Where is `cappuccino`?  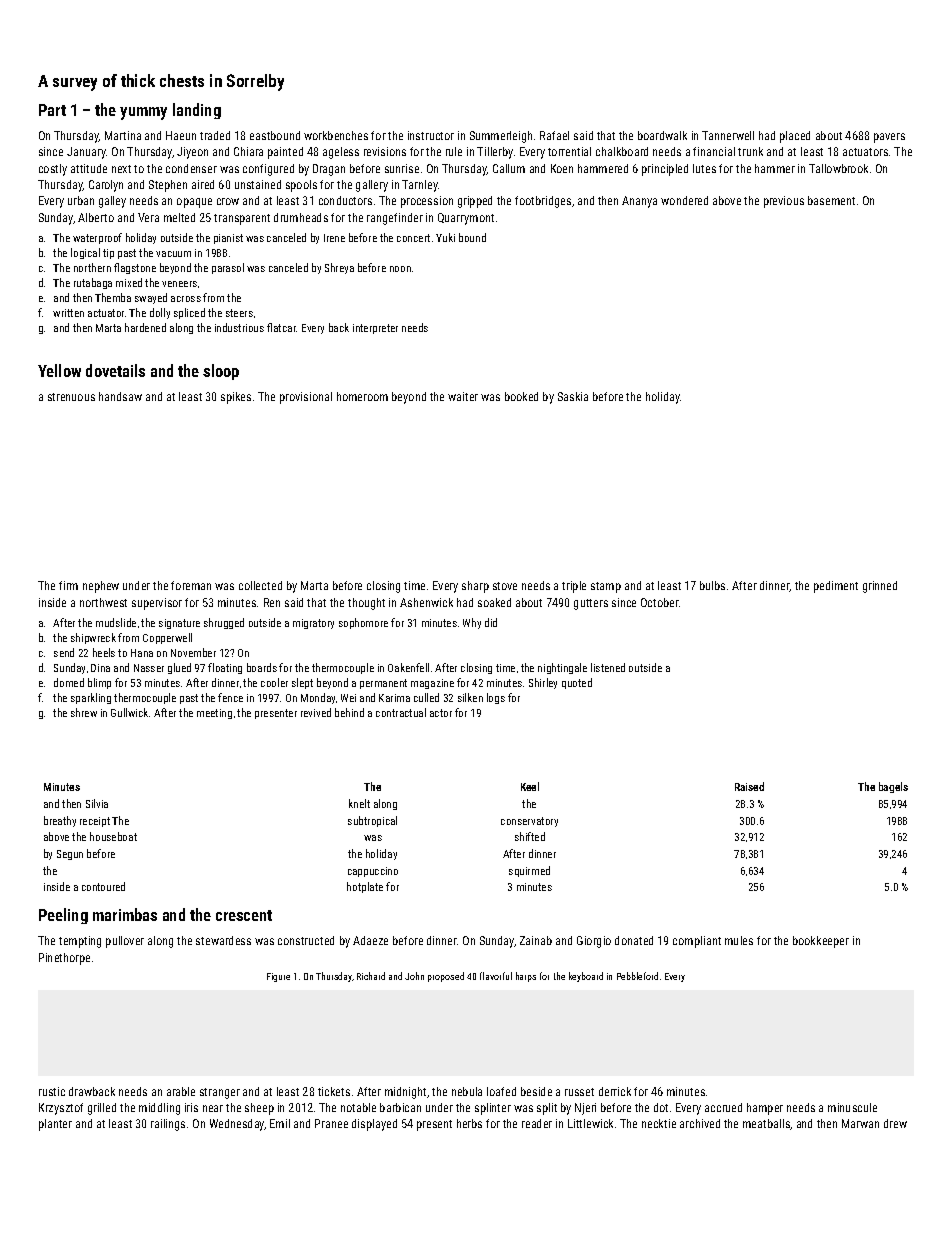
cappuccino is located at coordinates (373, 872).
